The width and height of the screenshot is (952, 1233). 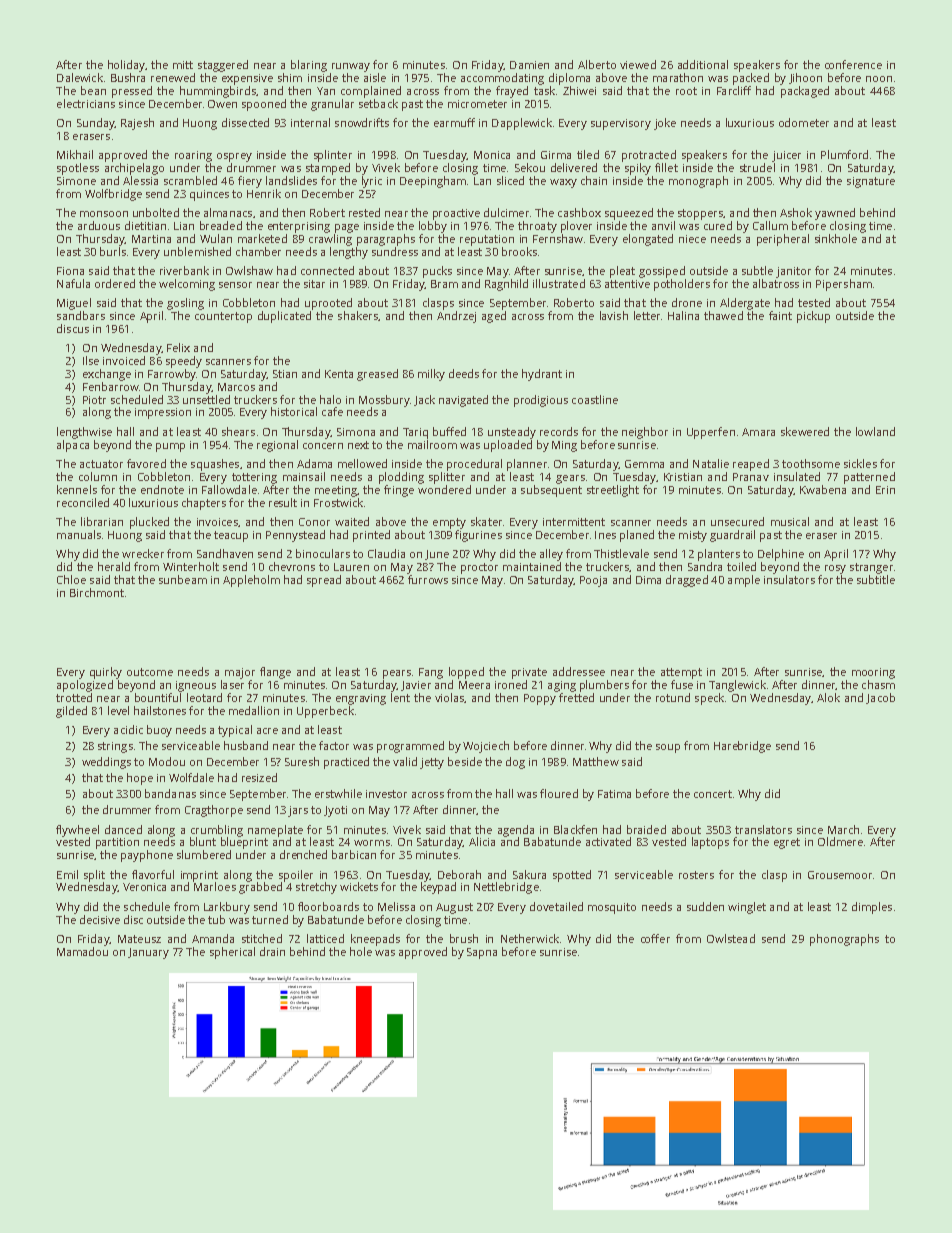 I want to click on impression, so click(x=163, y=413).
